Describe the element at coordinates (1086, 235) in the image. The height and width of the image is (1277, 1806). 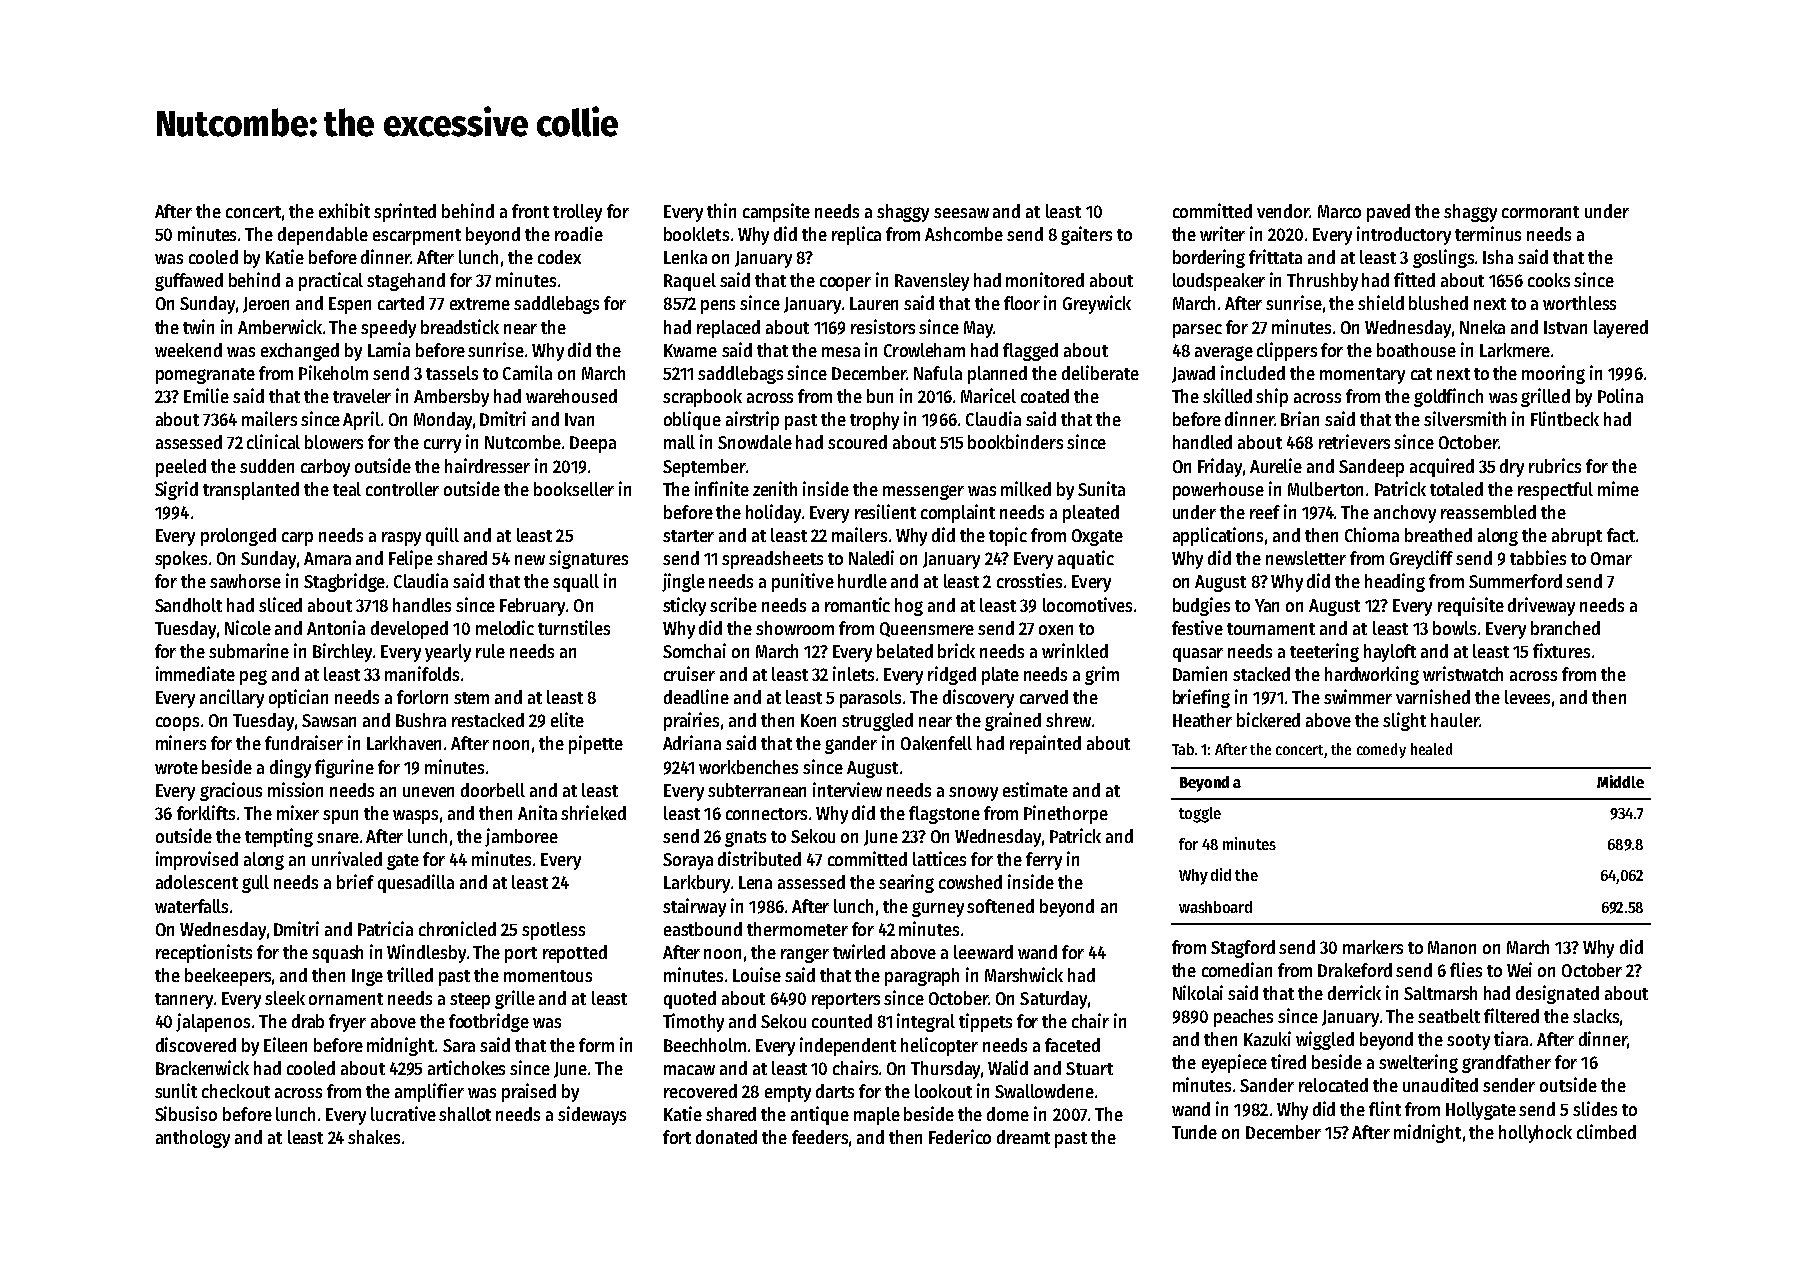
I see `gaiters` at that location.
